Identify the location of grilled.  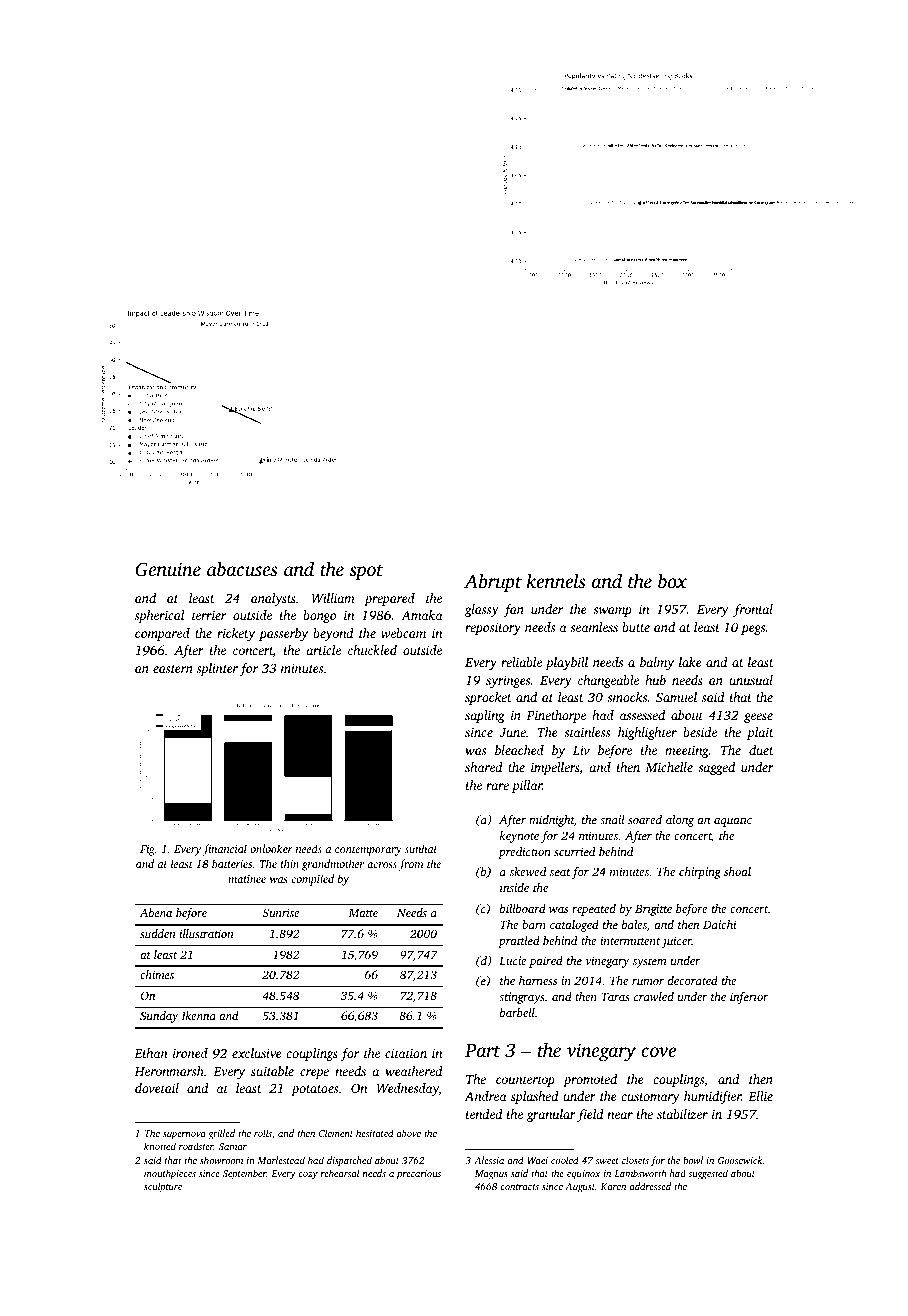
(221, 1134).
